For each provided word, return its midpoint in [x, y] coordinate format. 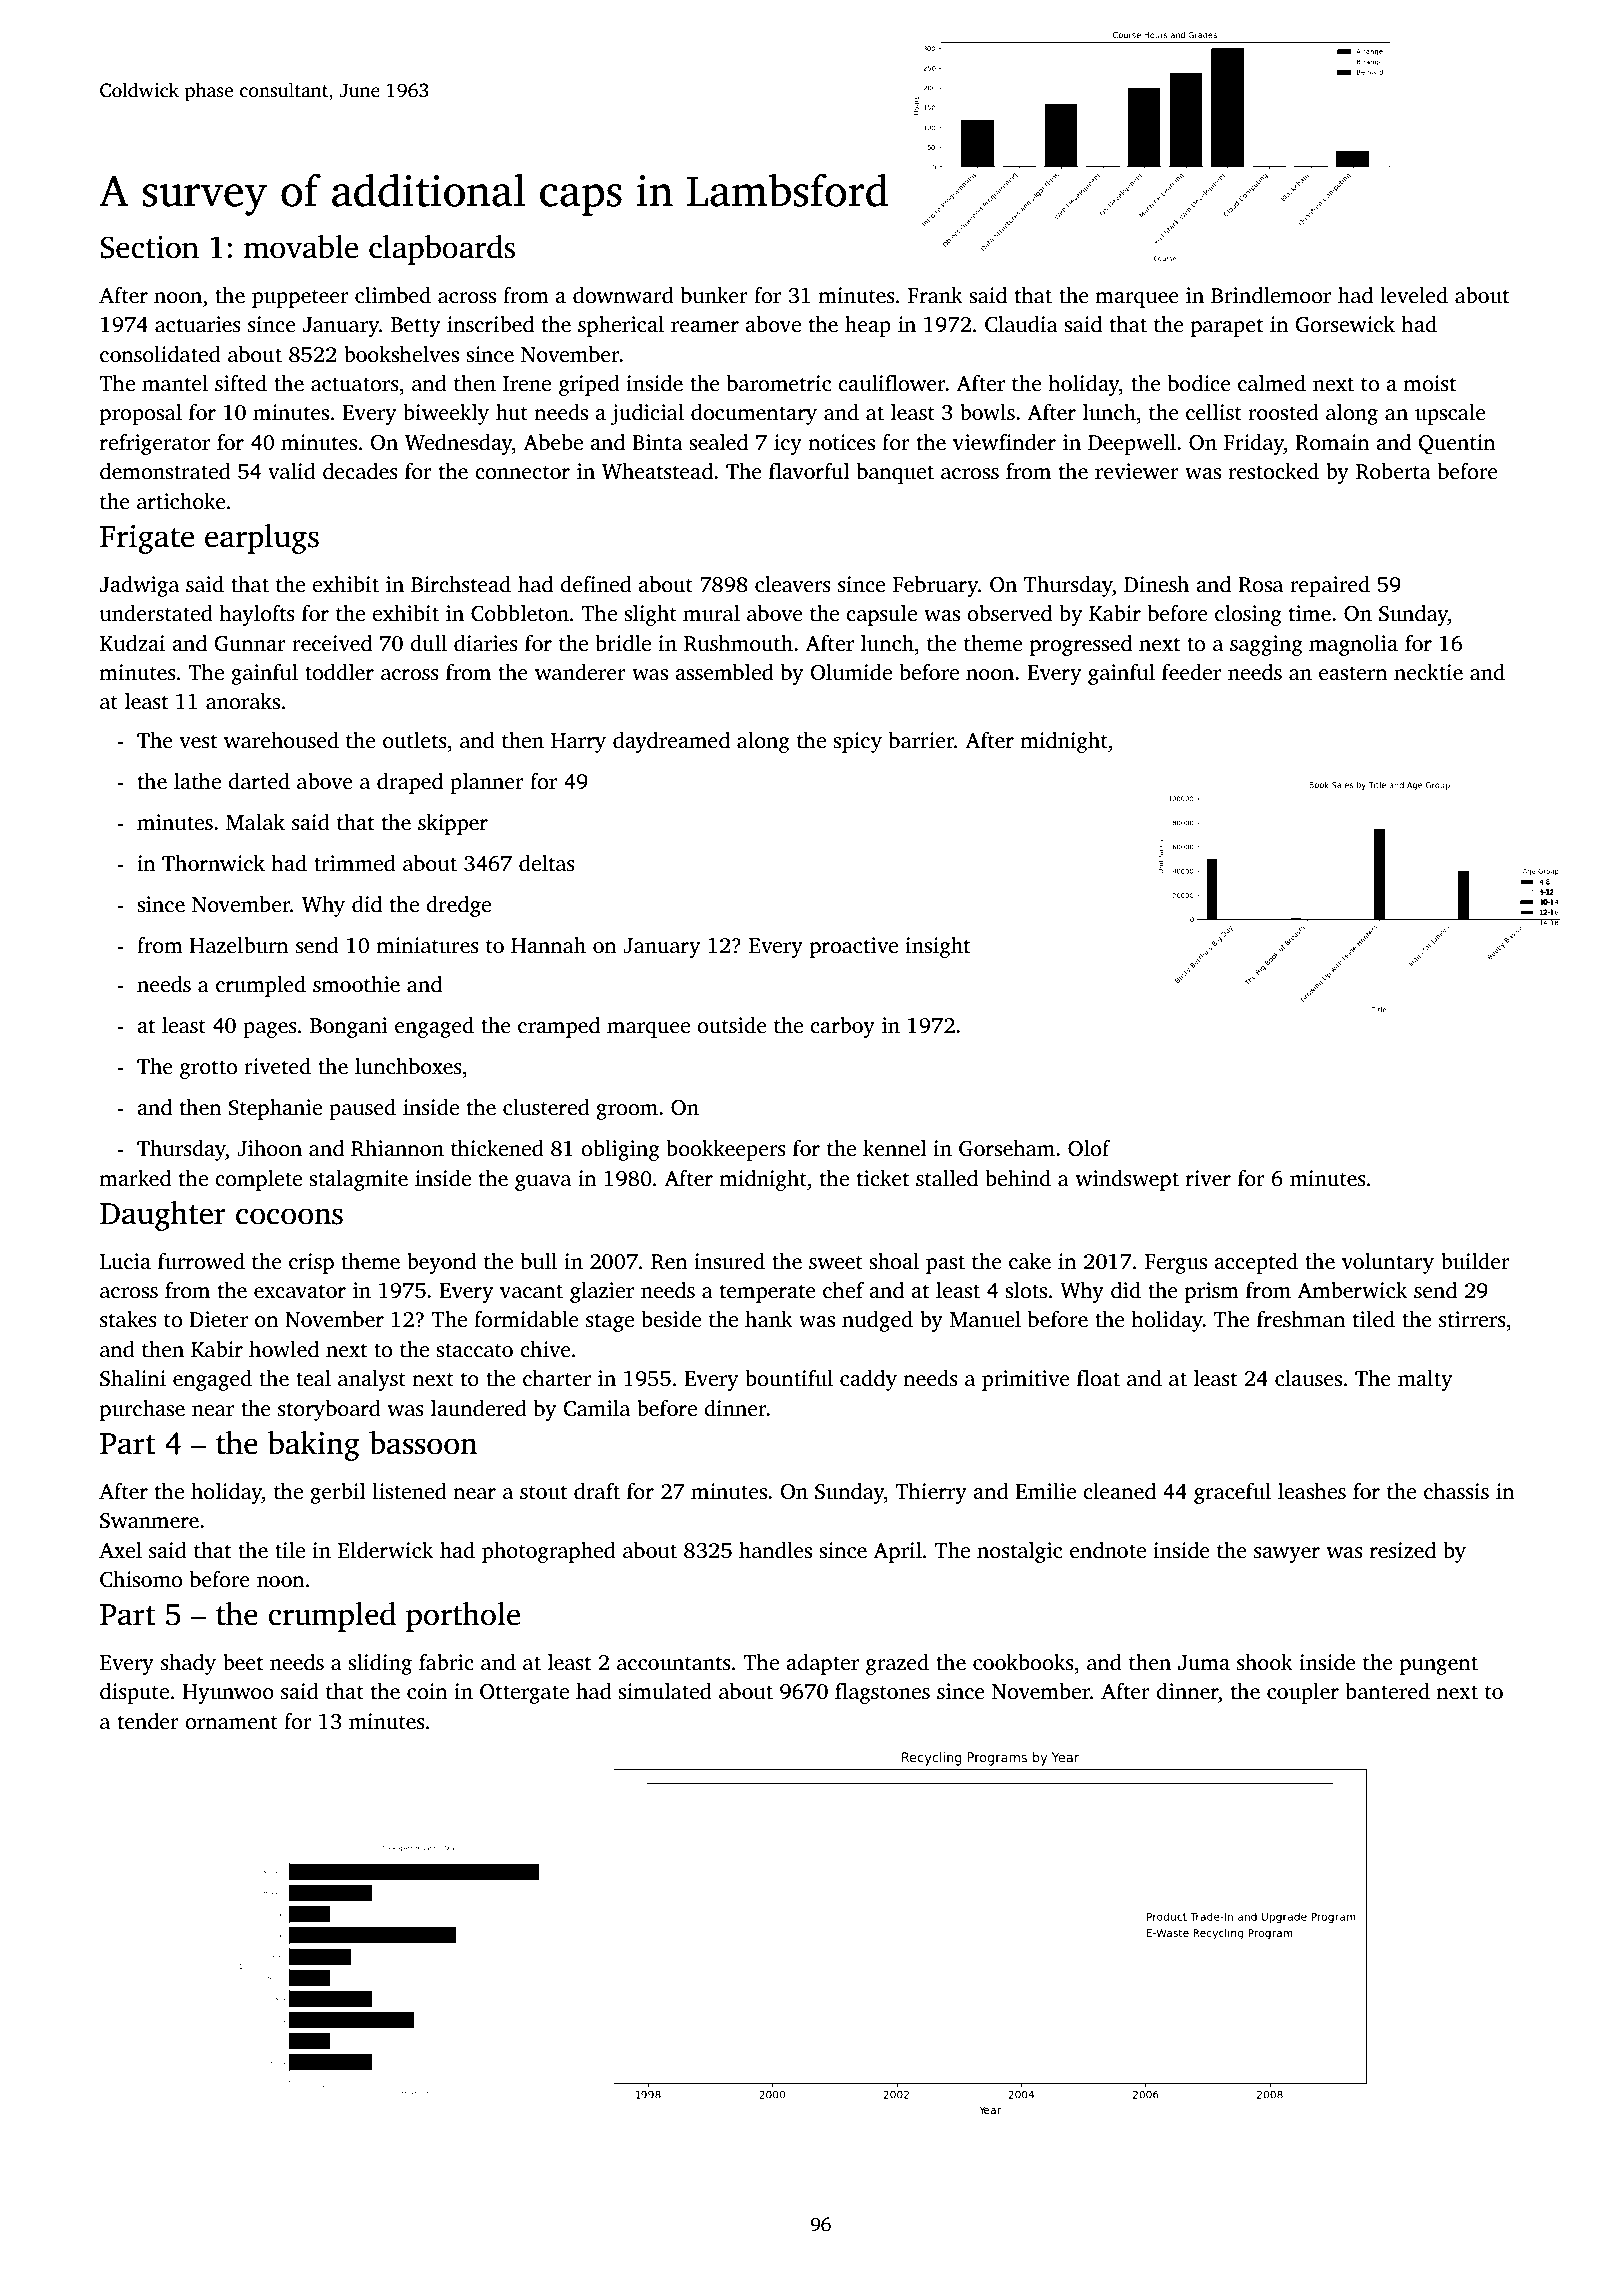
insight [937, 947]
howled [284, 1349]
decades [360, 471]
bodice [1199, 383]
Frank [935, 295]
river [1208, 1178]
